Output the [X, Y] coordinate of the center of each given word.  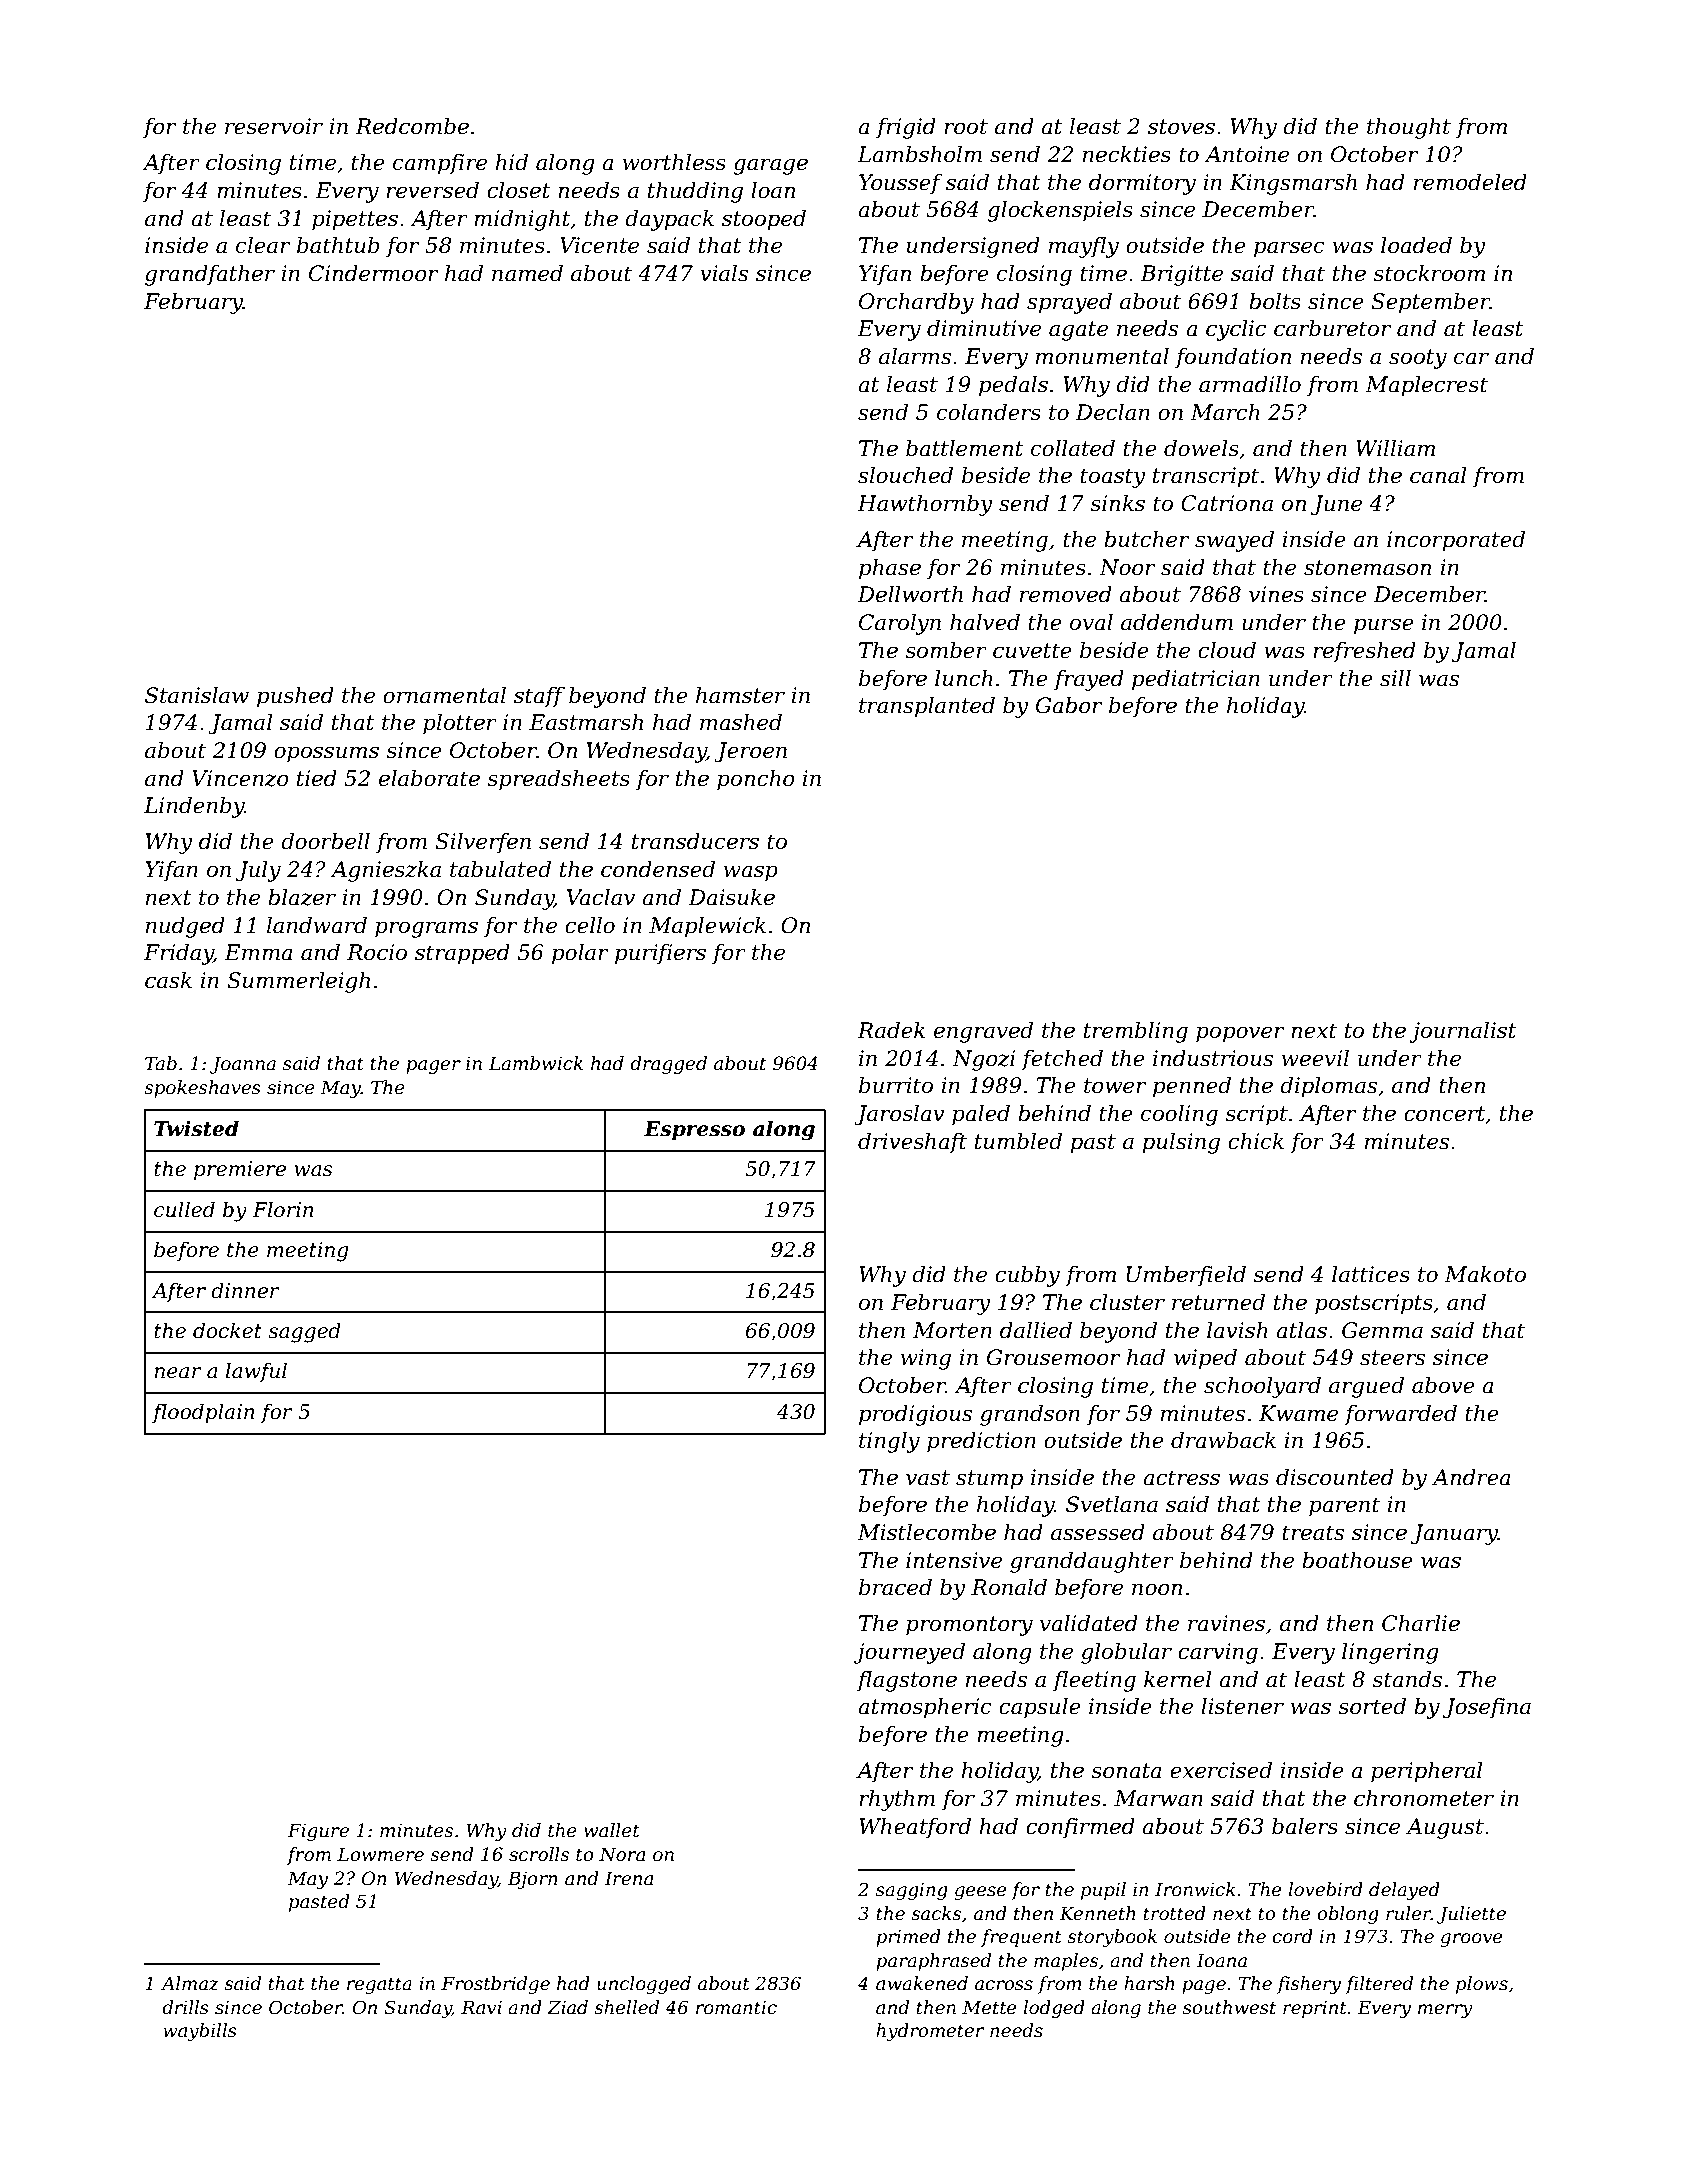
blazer [302, 897]
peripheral [1426, 1772]
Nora [622, 1854]
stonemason [1367, 568]
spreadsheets [558, 780]
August [1445, 1828]
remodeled [1470, 182]
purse [1384, 626]
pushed [295, 697]
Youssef [901, 184]
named [527, 273]
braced [895, 1587]
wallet [612, 1830]
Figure [318, 1832]
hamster [740, 695]
